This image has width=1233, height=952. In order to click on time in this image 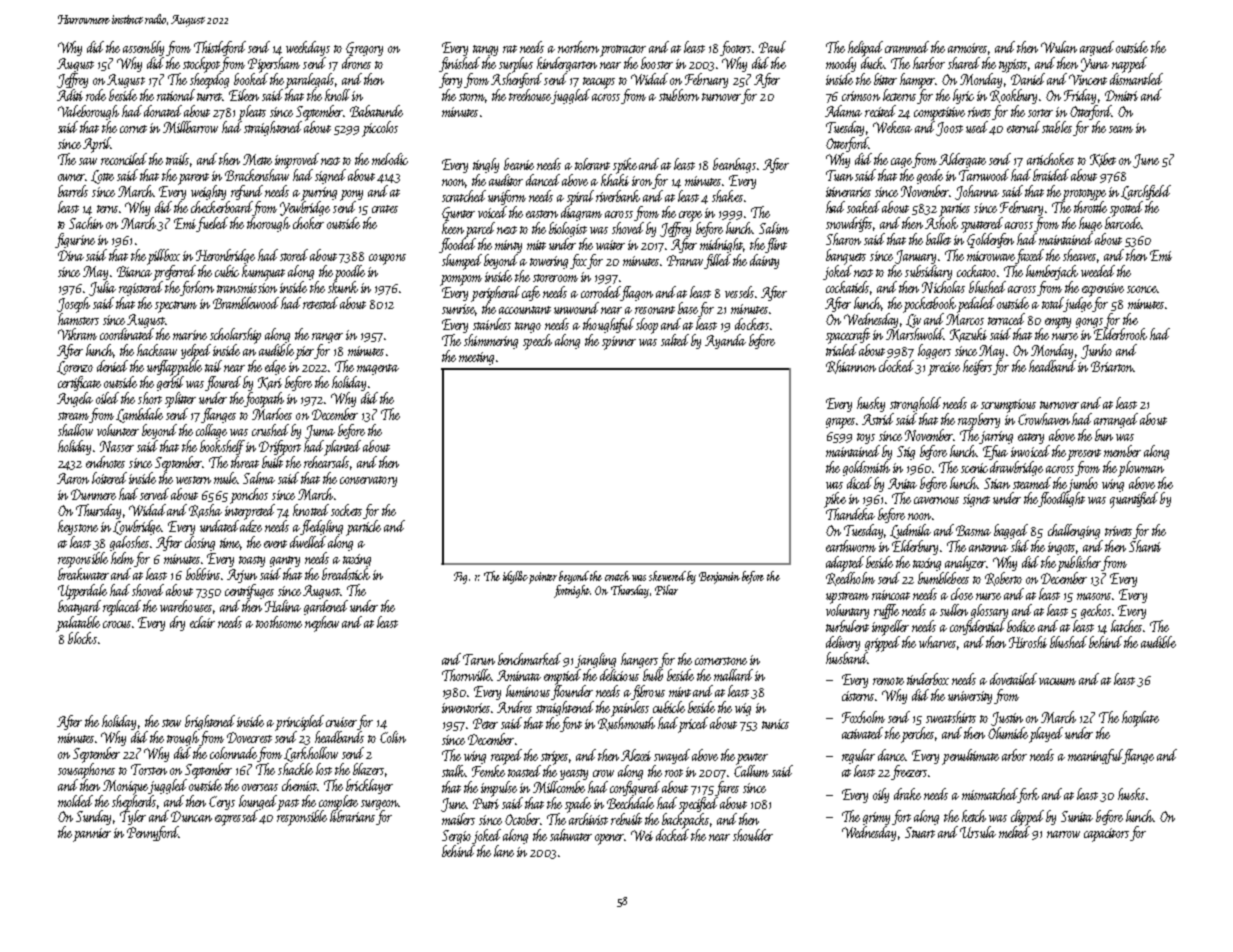, I will do `click(230, 544)`.
